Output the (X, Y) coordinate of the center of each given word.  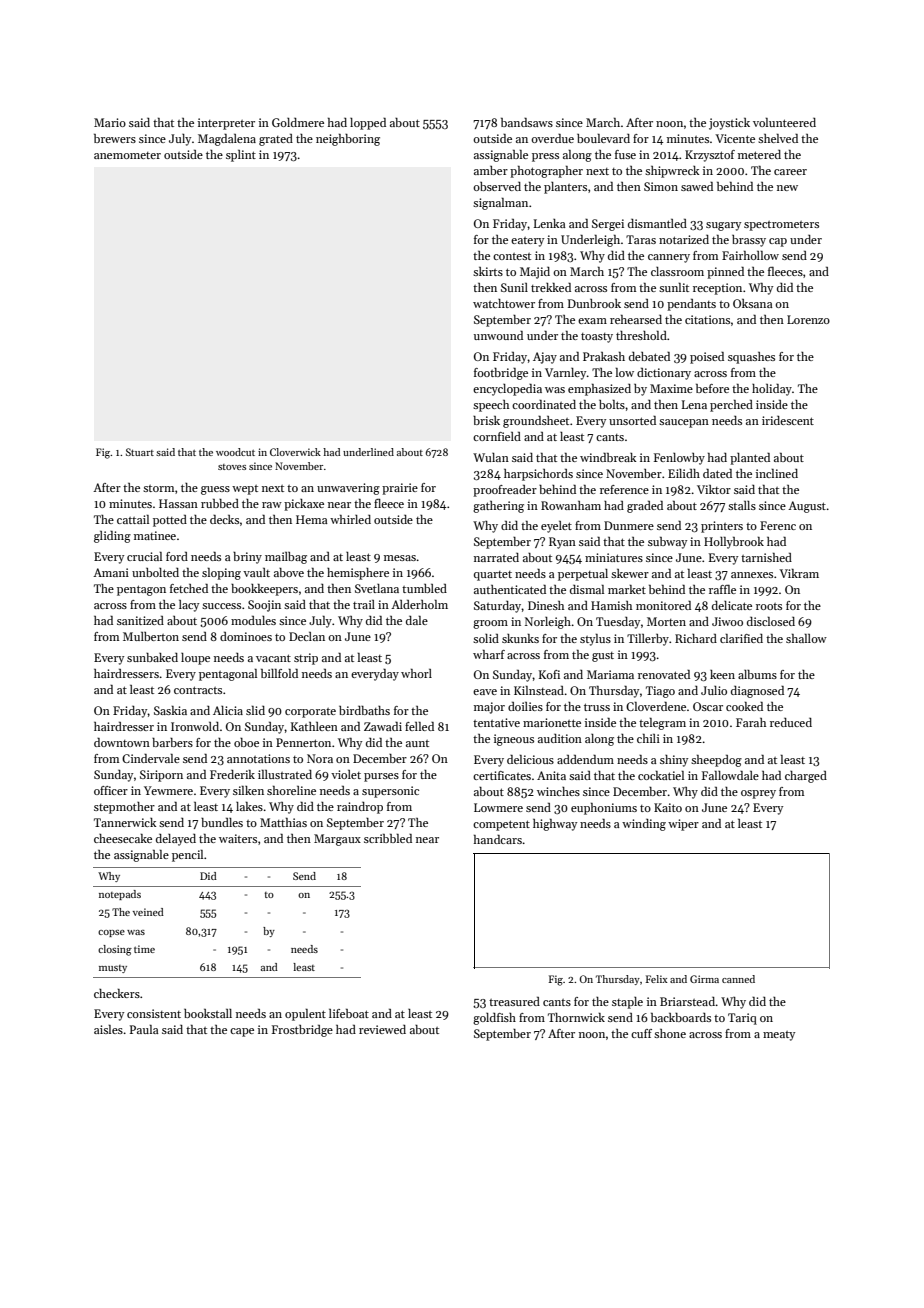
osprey (758, 794)
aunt (417, 743)
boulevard (603, 138)
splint (241, 156)
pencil (187, 856)
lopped (368, 124)
